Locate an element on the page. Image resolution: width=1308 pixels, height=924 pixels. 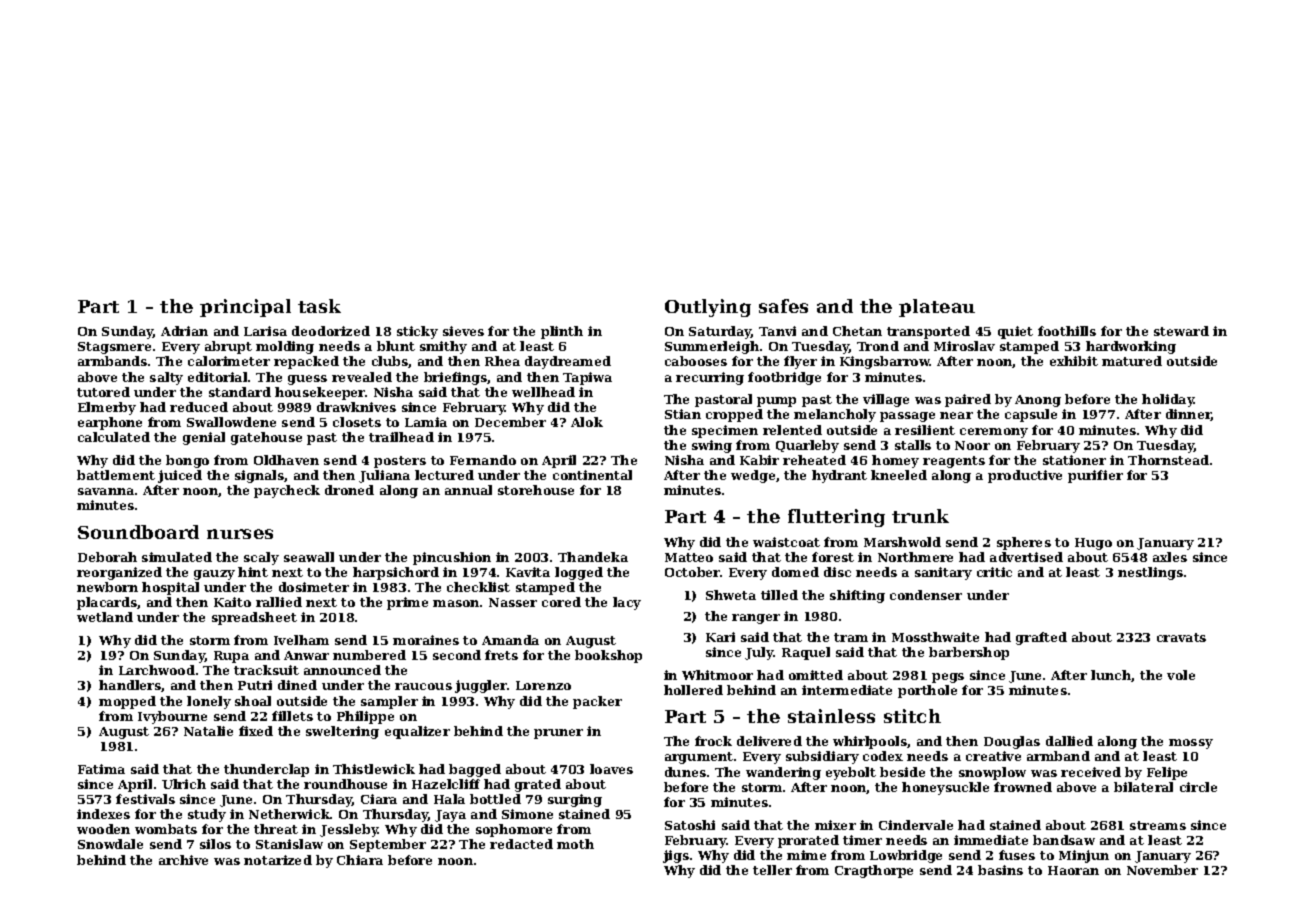
revealed is located at coordinates (362, 377).
